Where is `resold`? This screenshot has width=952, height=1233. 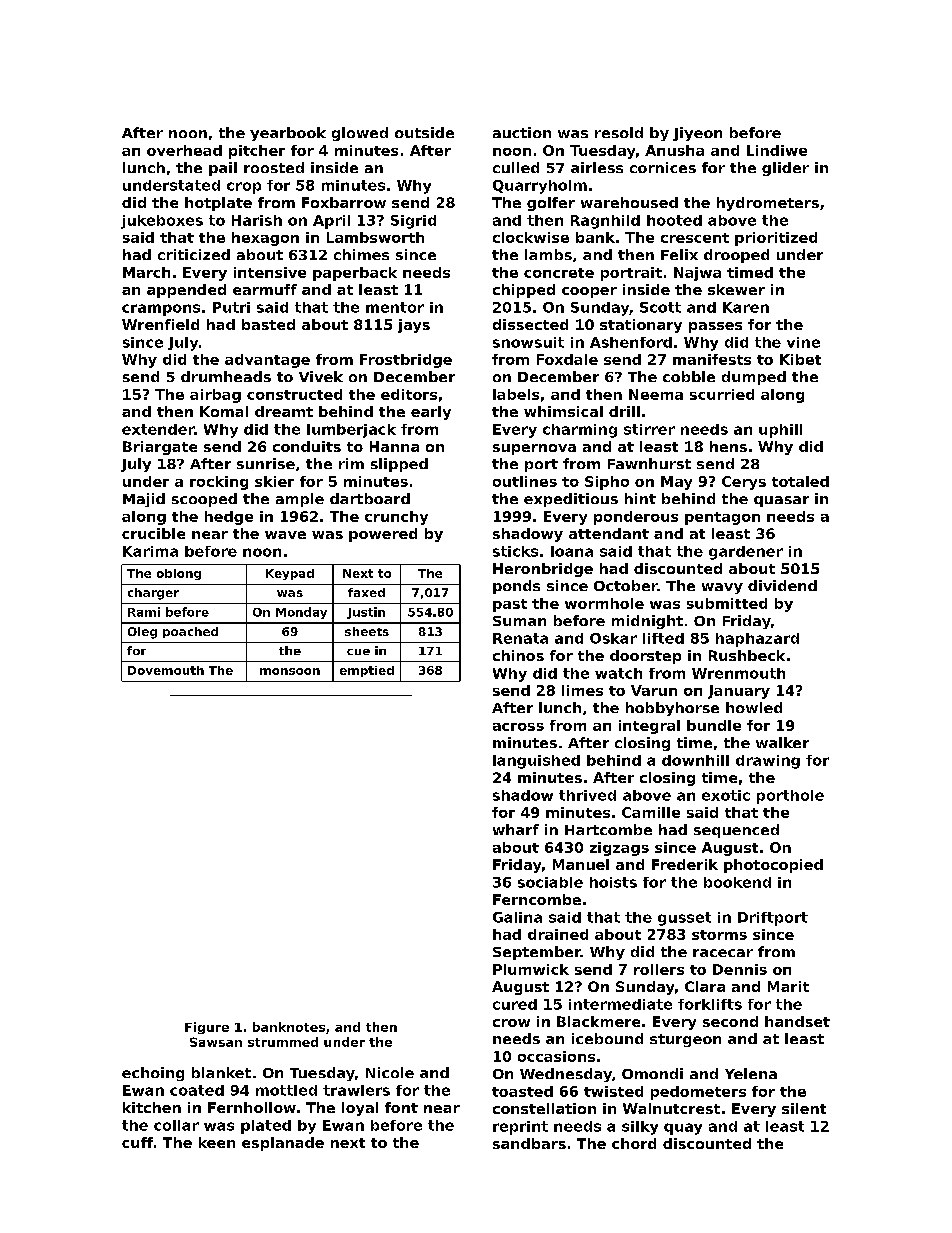
resold is located at coordinates (619, 132).
